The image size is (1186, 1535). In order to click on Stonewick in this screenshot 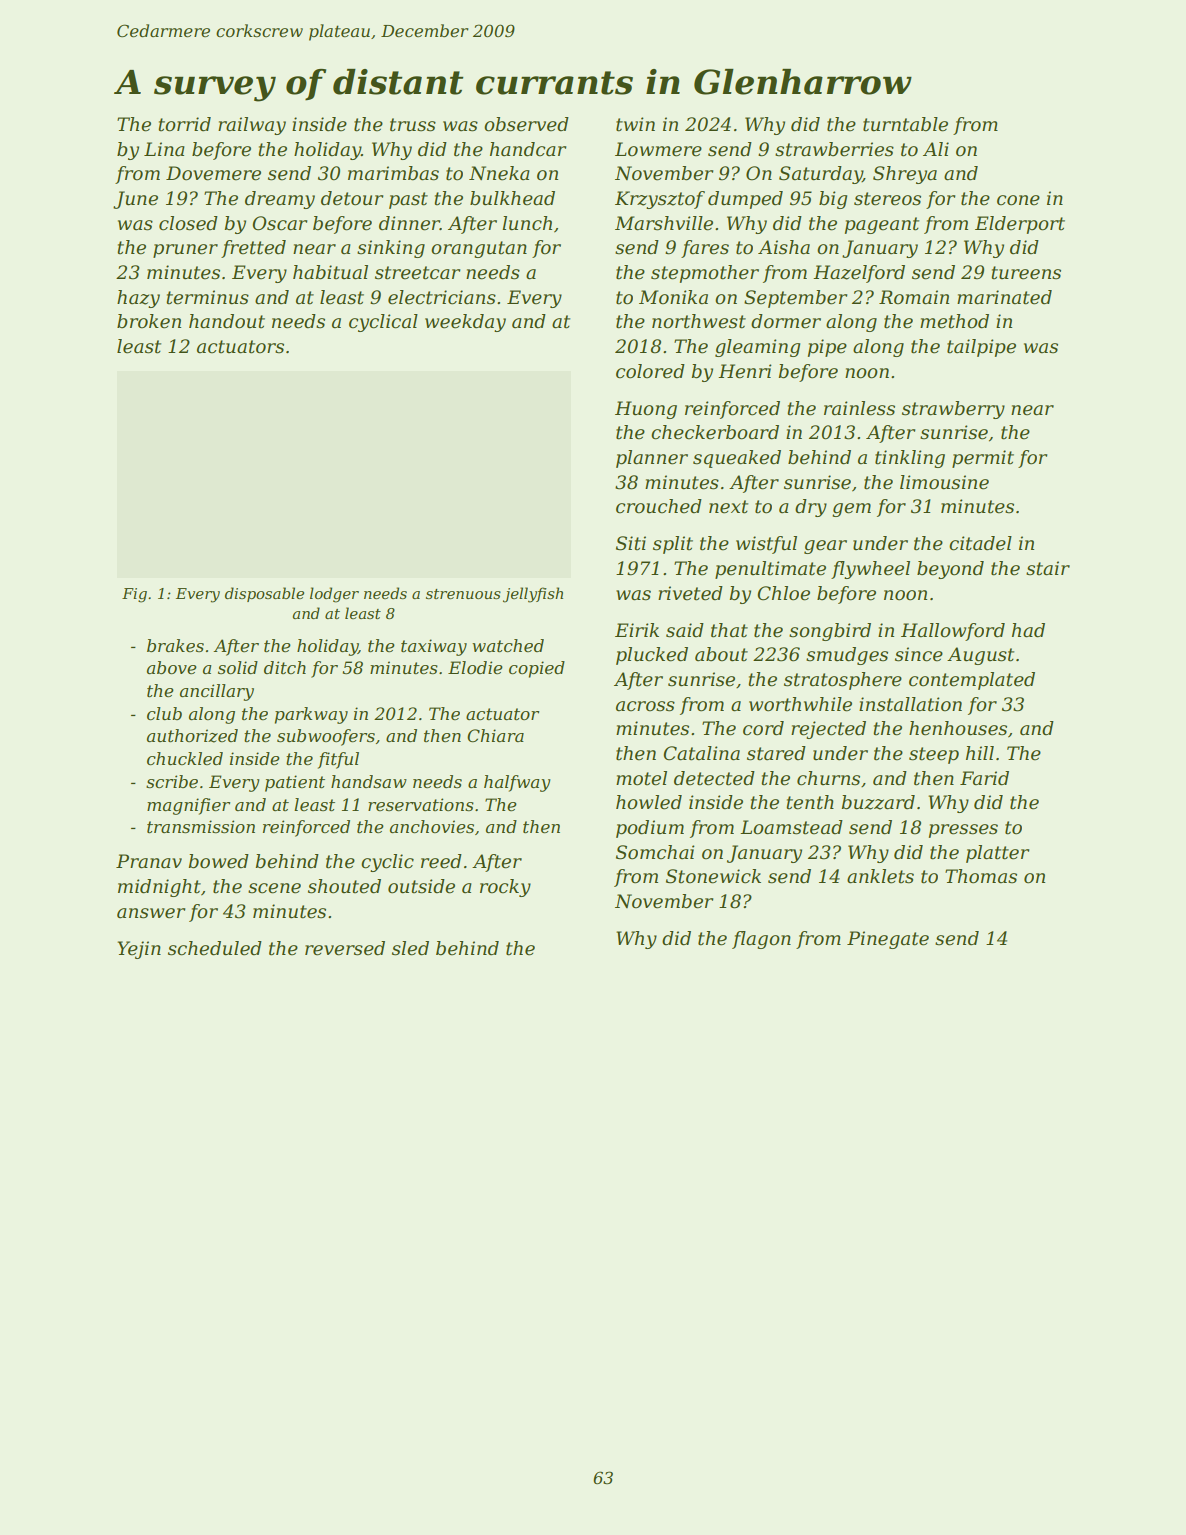, I will do `click(713, 876)`.
